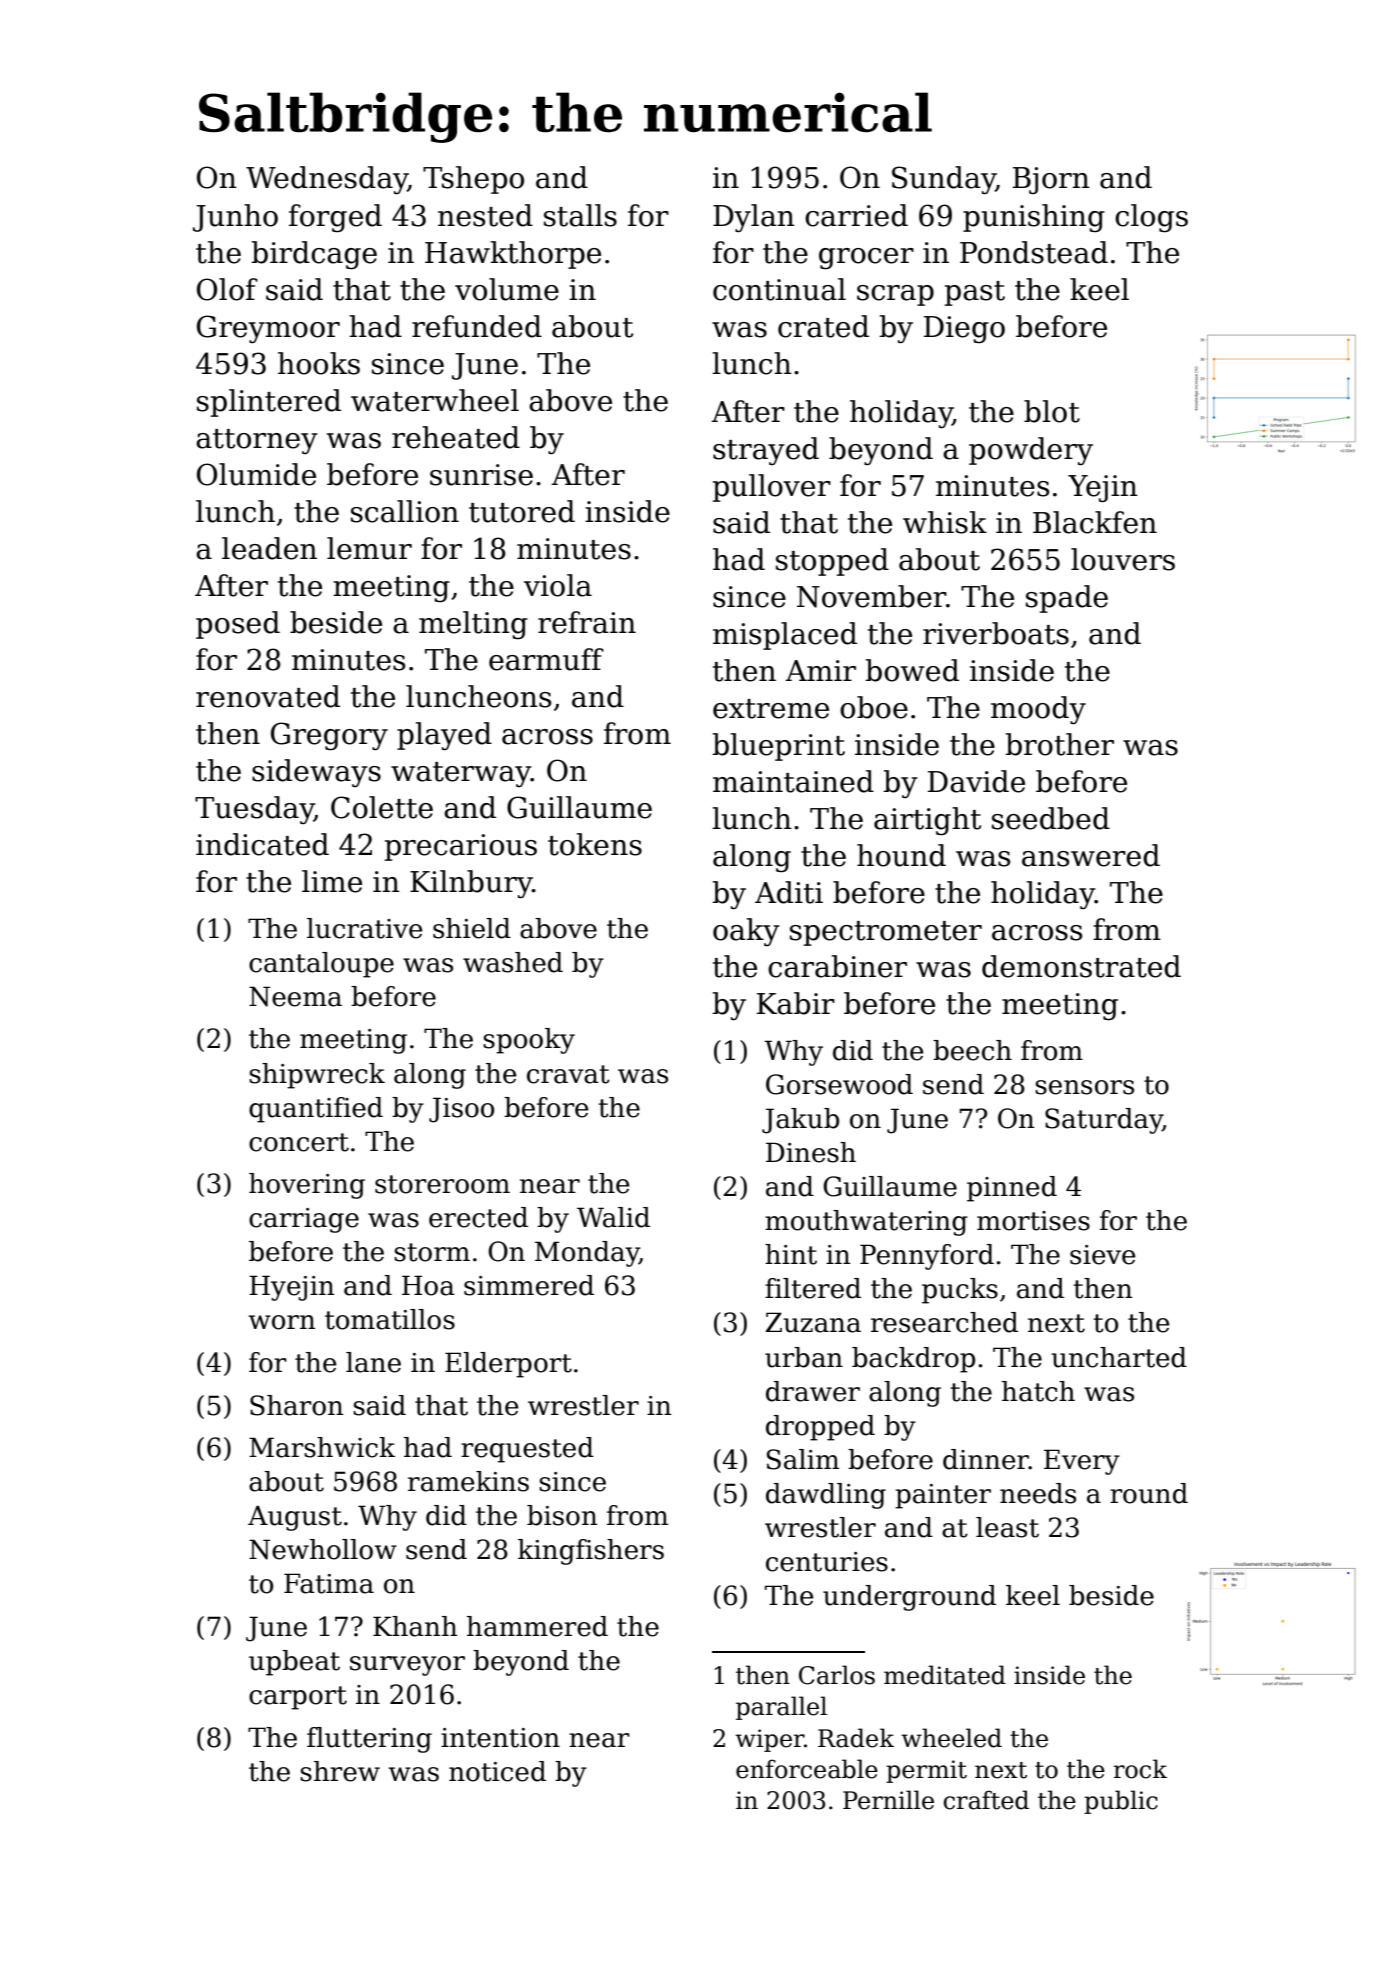  Describe the element at coordinates (323, 1549) in the screenshot. I see `Newhollow` at that location.
